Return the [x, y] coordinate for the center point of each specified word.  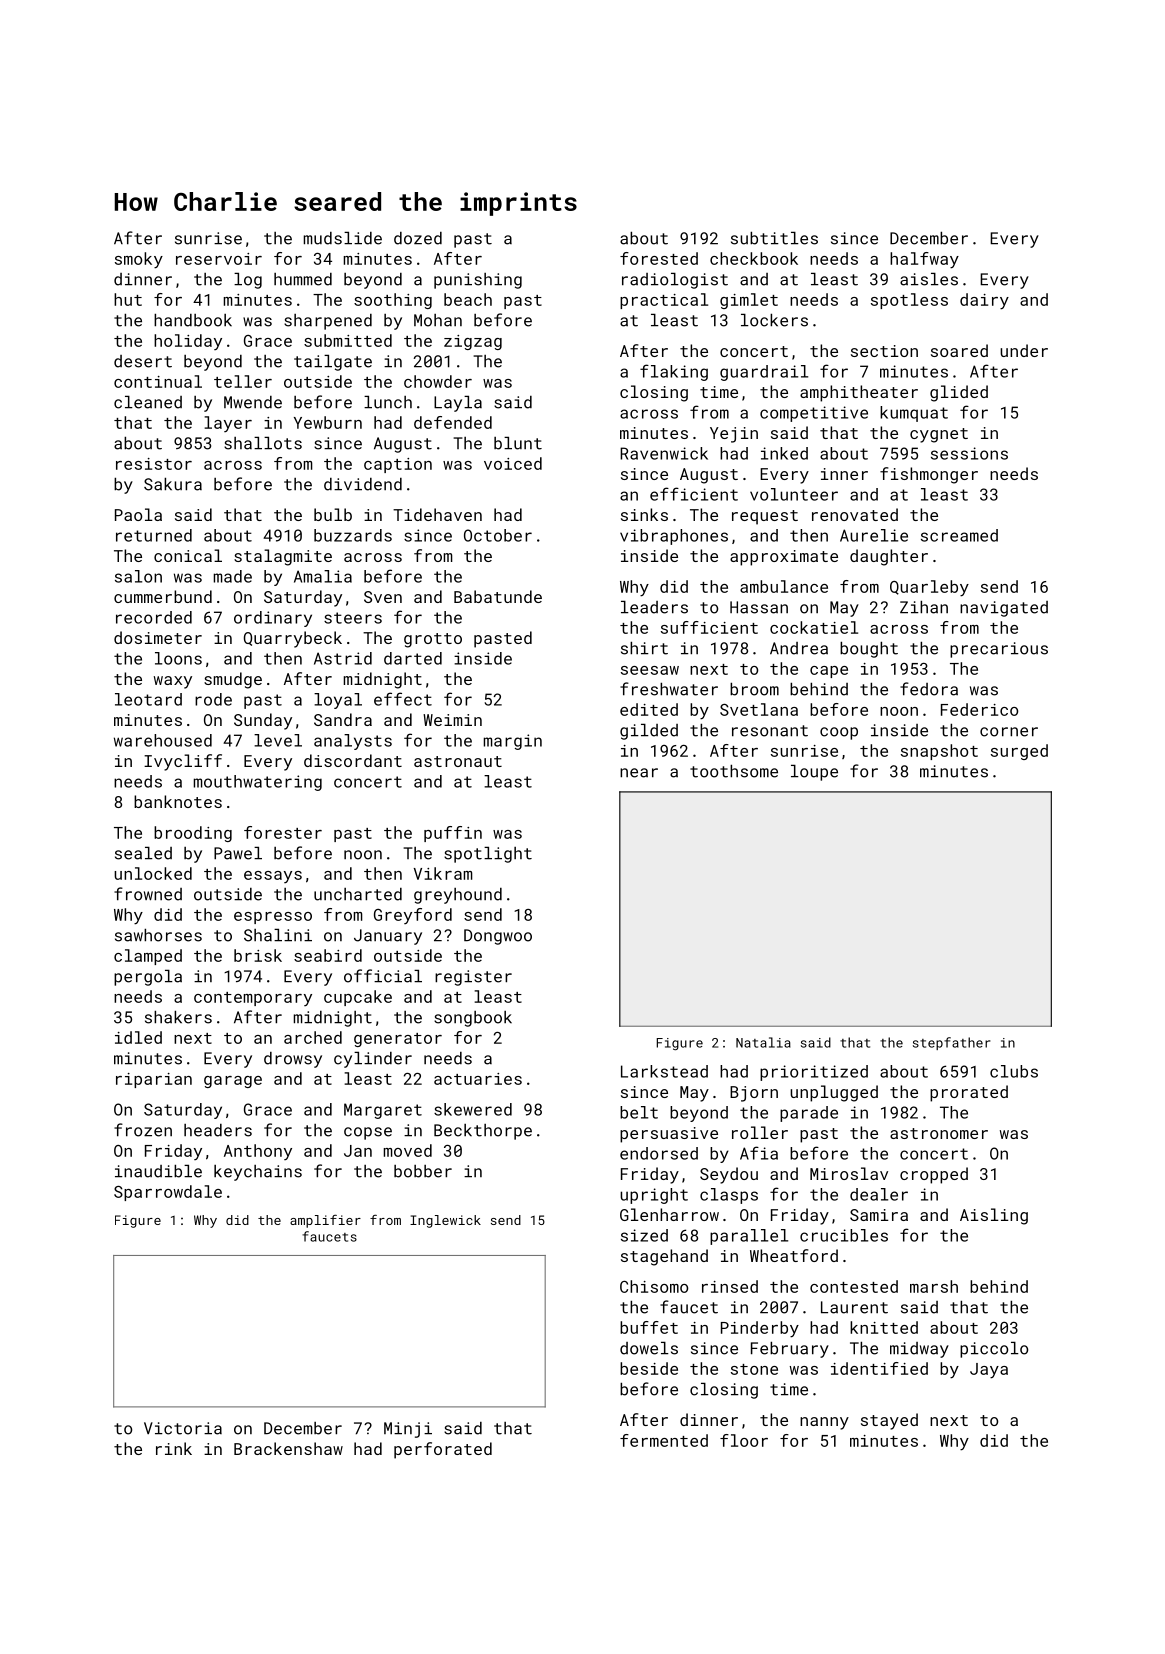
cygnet [939, 435]
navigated [1004, 609]
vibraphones [674, 537]
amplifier [325, 1221]
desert [143, 361]
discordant [353, 760]
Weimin [452, 720]
